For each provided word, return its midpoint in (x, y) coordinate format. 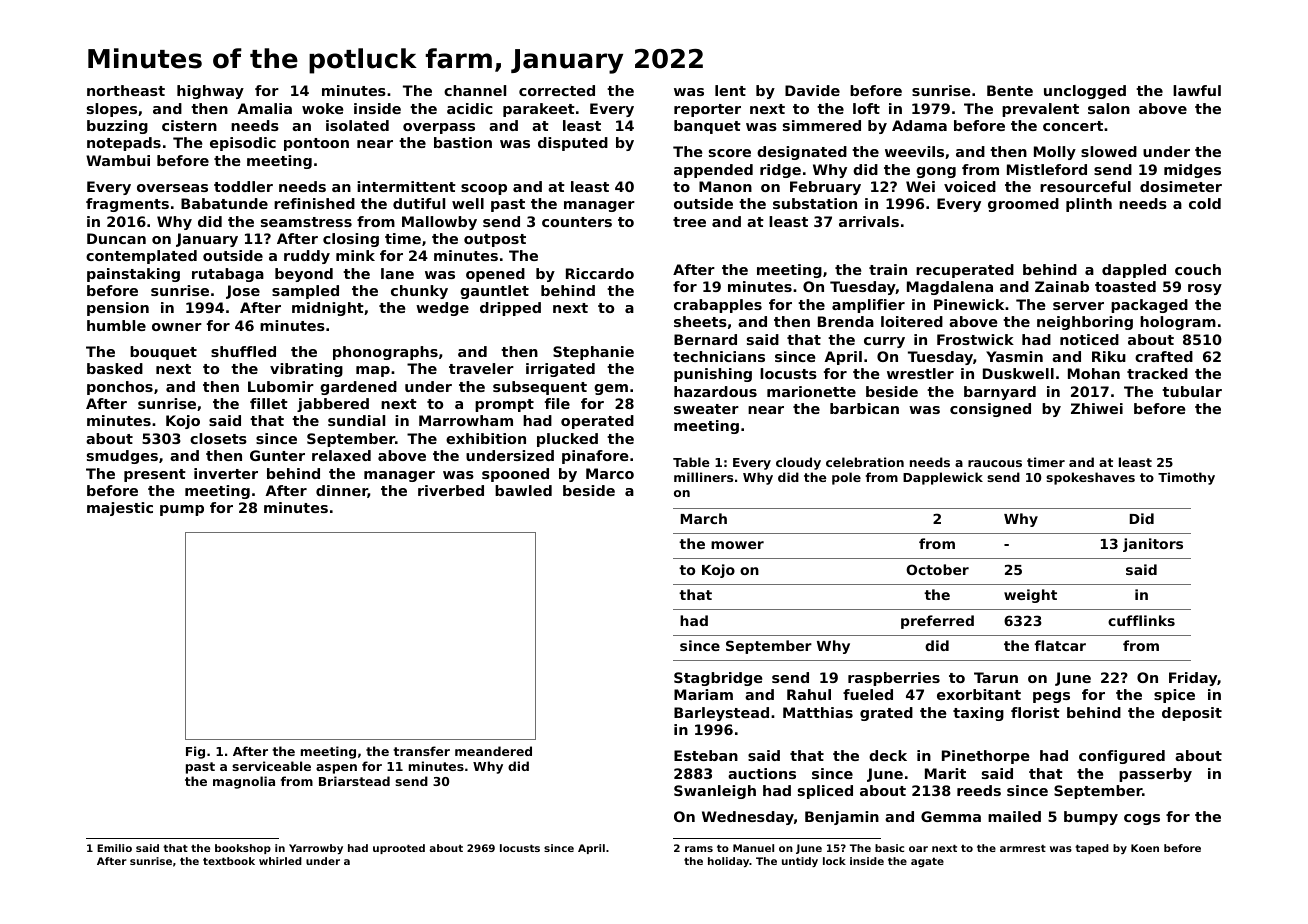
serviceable (271, 766)
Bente (1010, 90)
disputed (573, 144)
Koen (1145, 848)
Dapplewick (943, 478)
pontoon (316, 144)
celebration (865, 462)
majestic (120, 509)
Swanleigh (715, 792)
